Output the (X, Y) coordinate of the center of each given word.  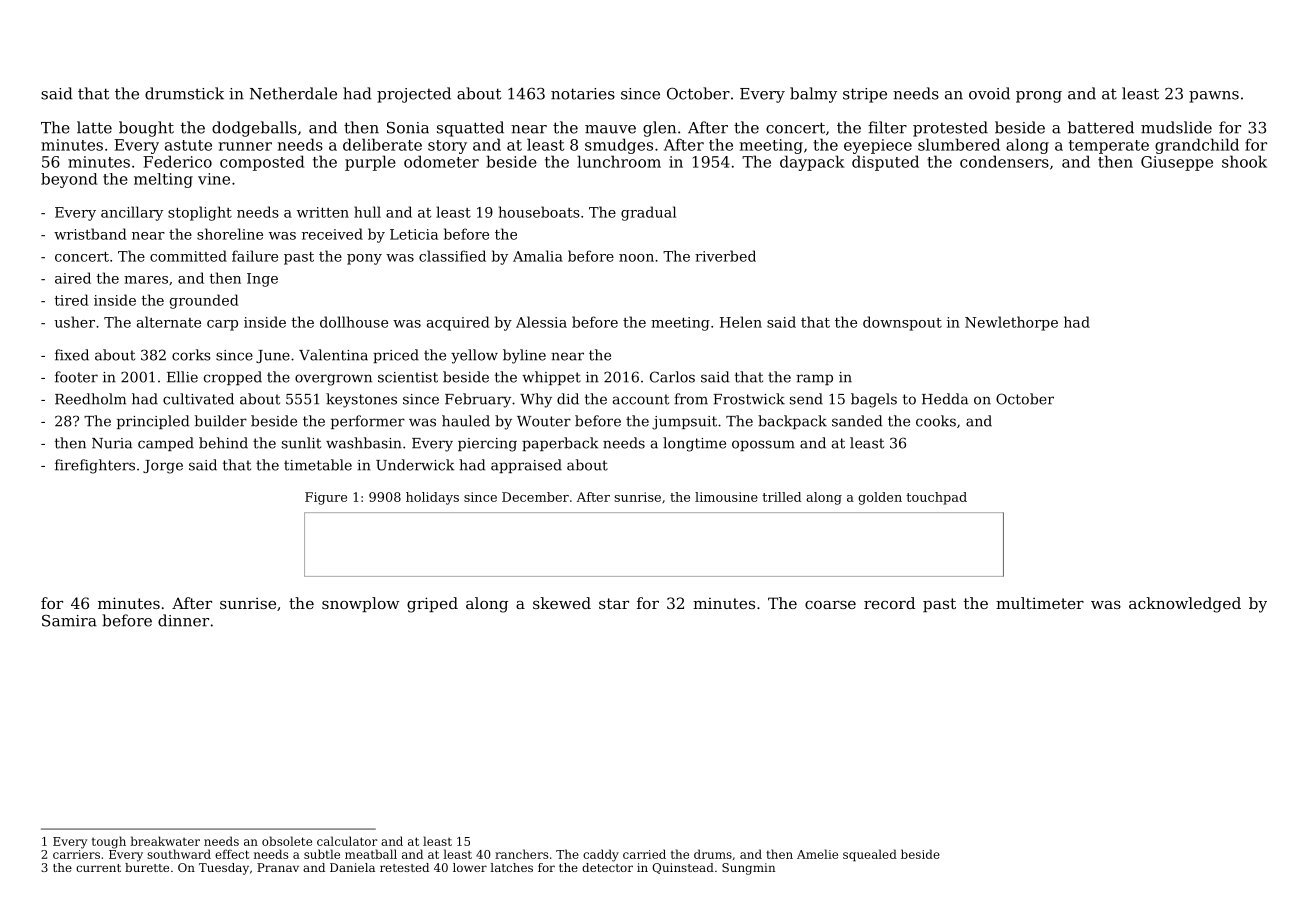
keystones (361, 400)
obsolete (287, 841)
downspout (902, 323)
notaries (583, 94)
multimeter (1040, 603)
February (478, 400)
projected (414, 95)
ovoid (989, 93)
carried (644, 854)
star (614, 603)
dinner (183, 620)
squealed (870, 855)
